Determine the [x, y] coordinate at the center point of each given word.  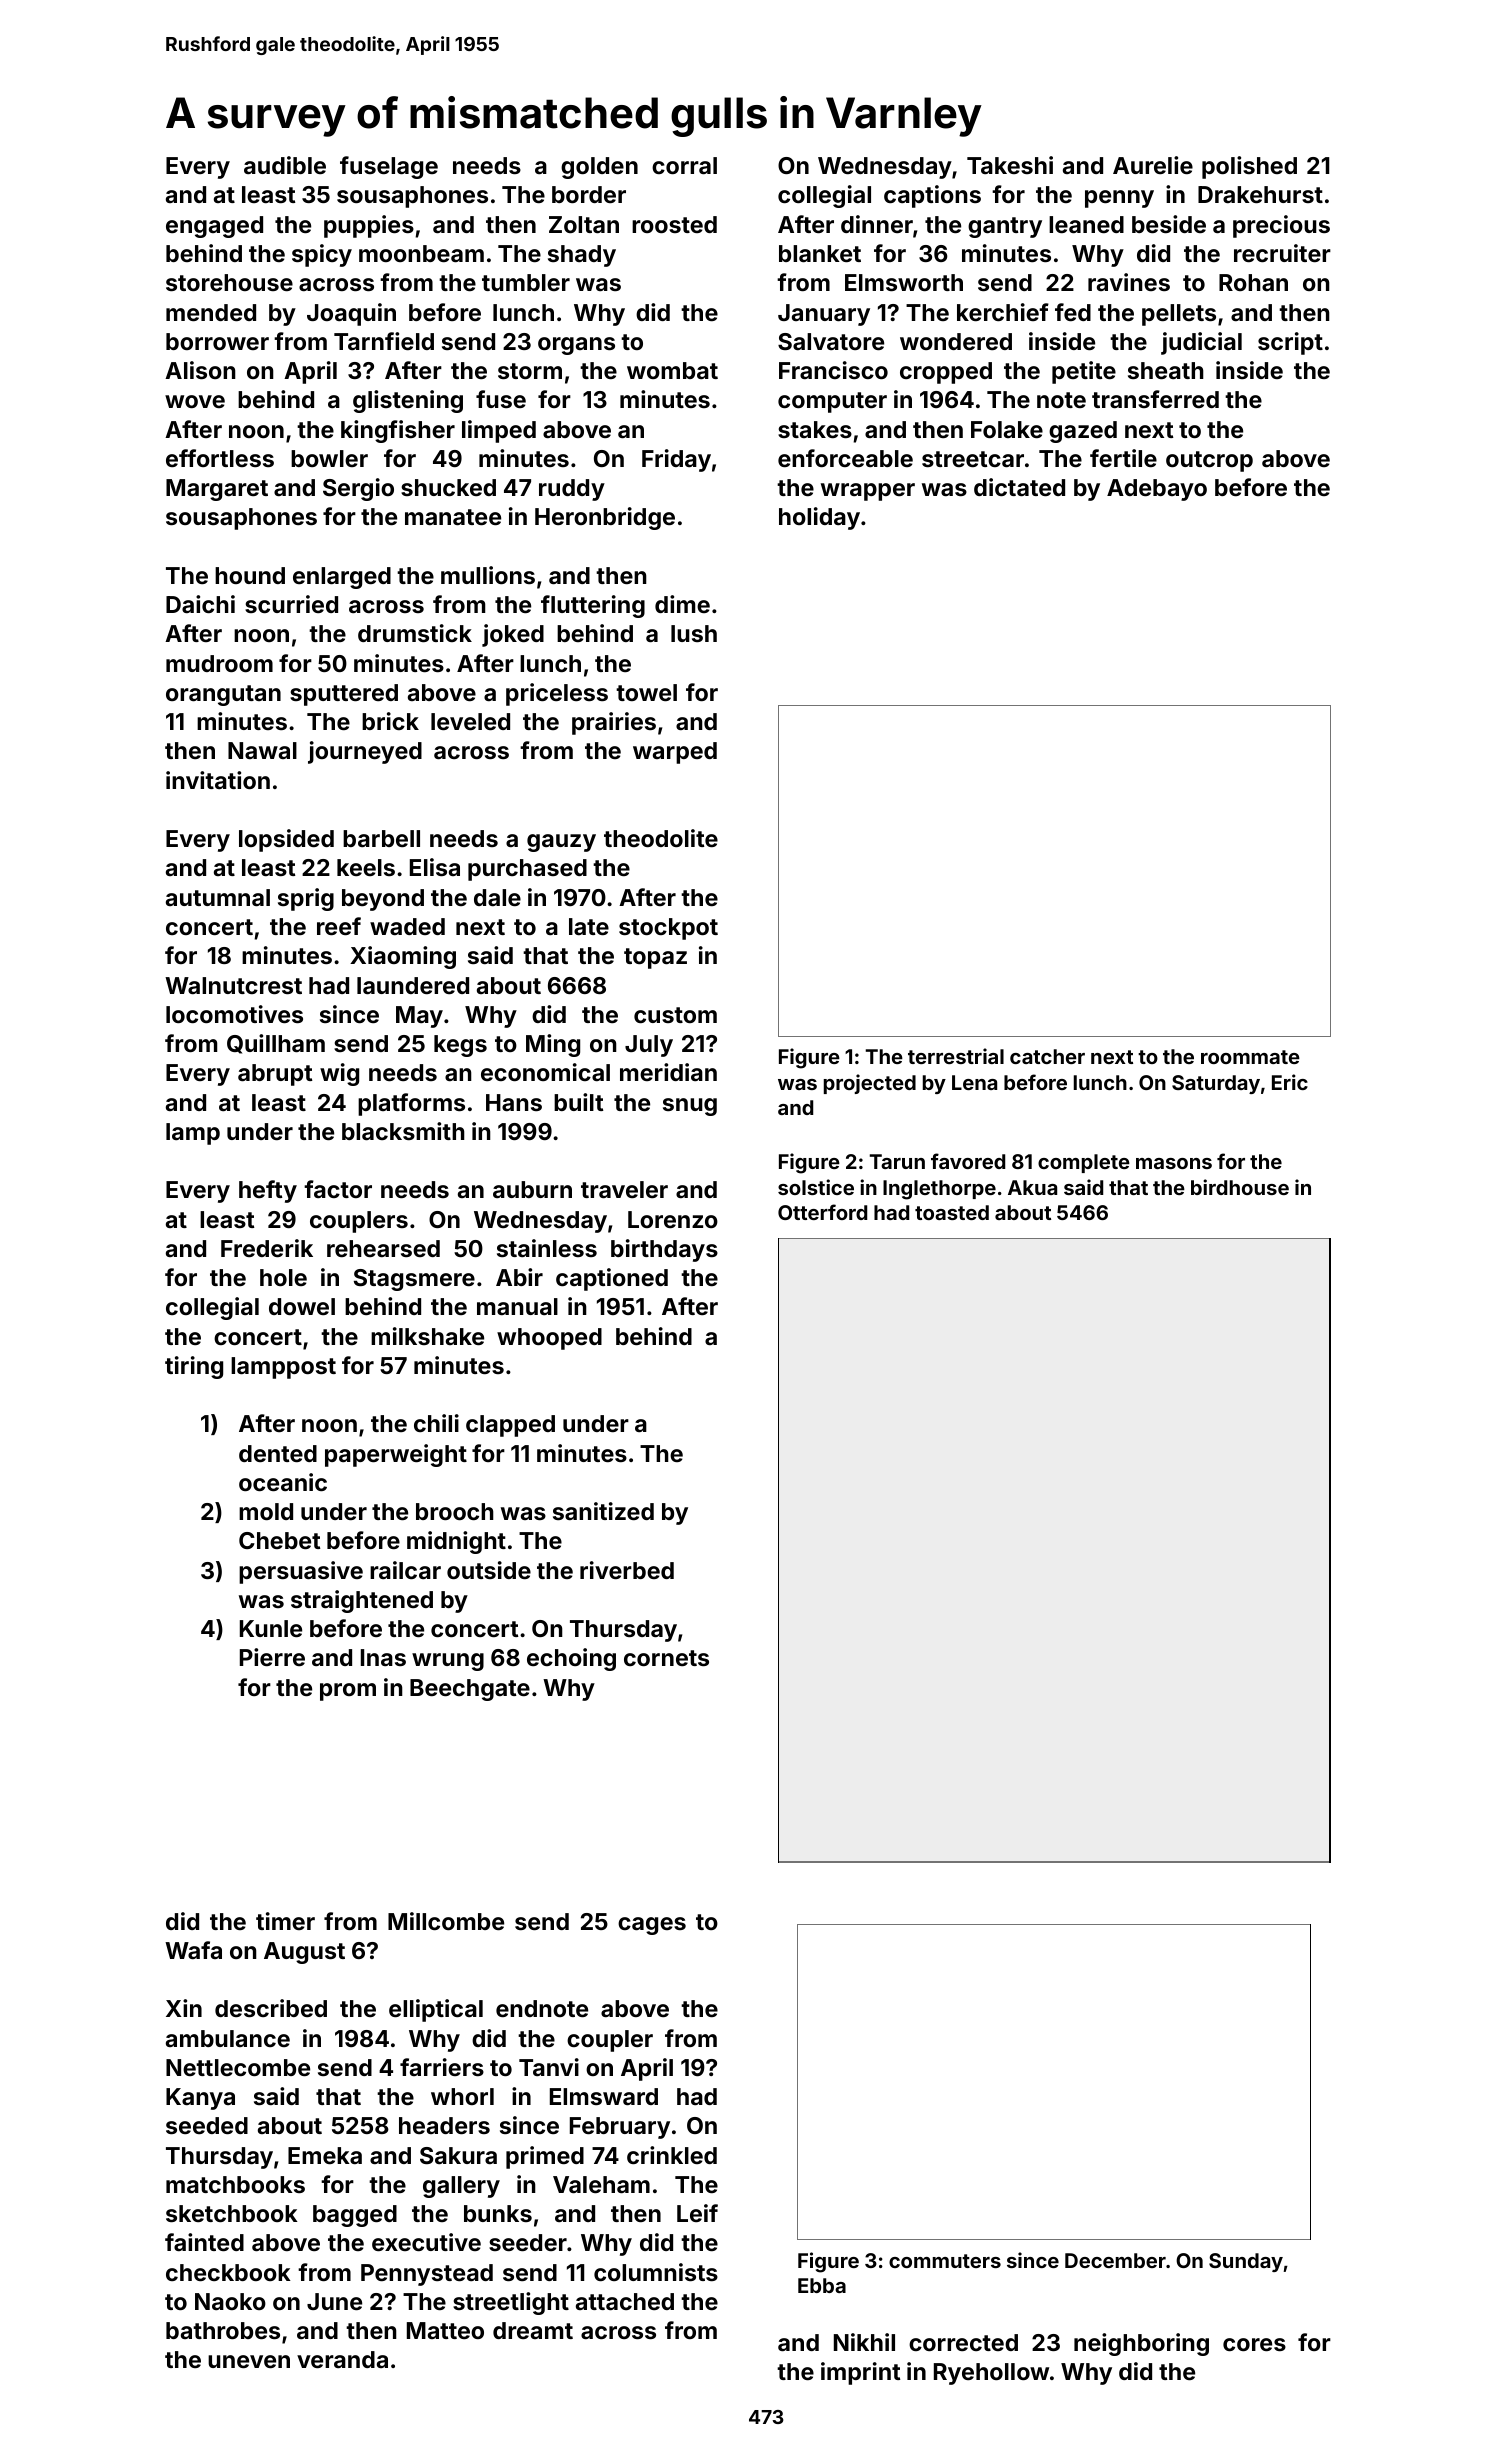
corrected [963, 2342]
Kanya [200, 2099]
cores [1254, 2344]
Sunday [1246, 2262]
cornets [666, 1658]
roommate [1250, 1057]
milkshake [427, 1336]
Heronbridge [605, 518]
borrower [217, 341]
